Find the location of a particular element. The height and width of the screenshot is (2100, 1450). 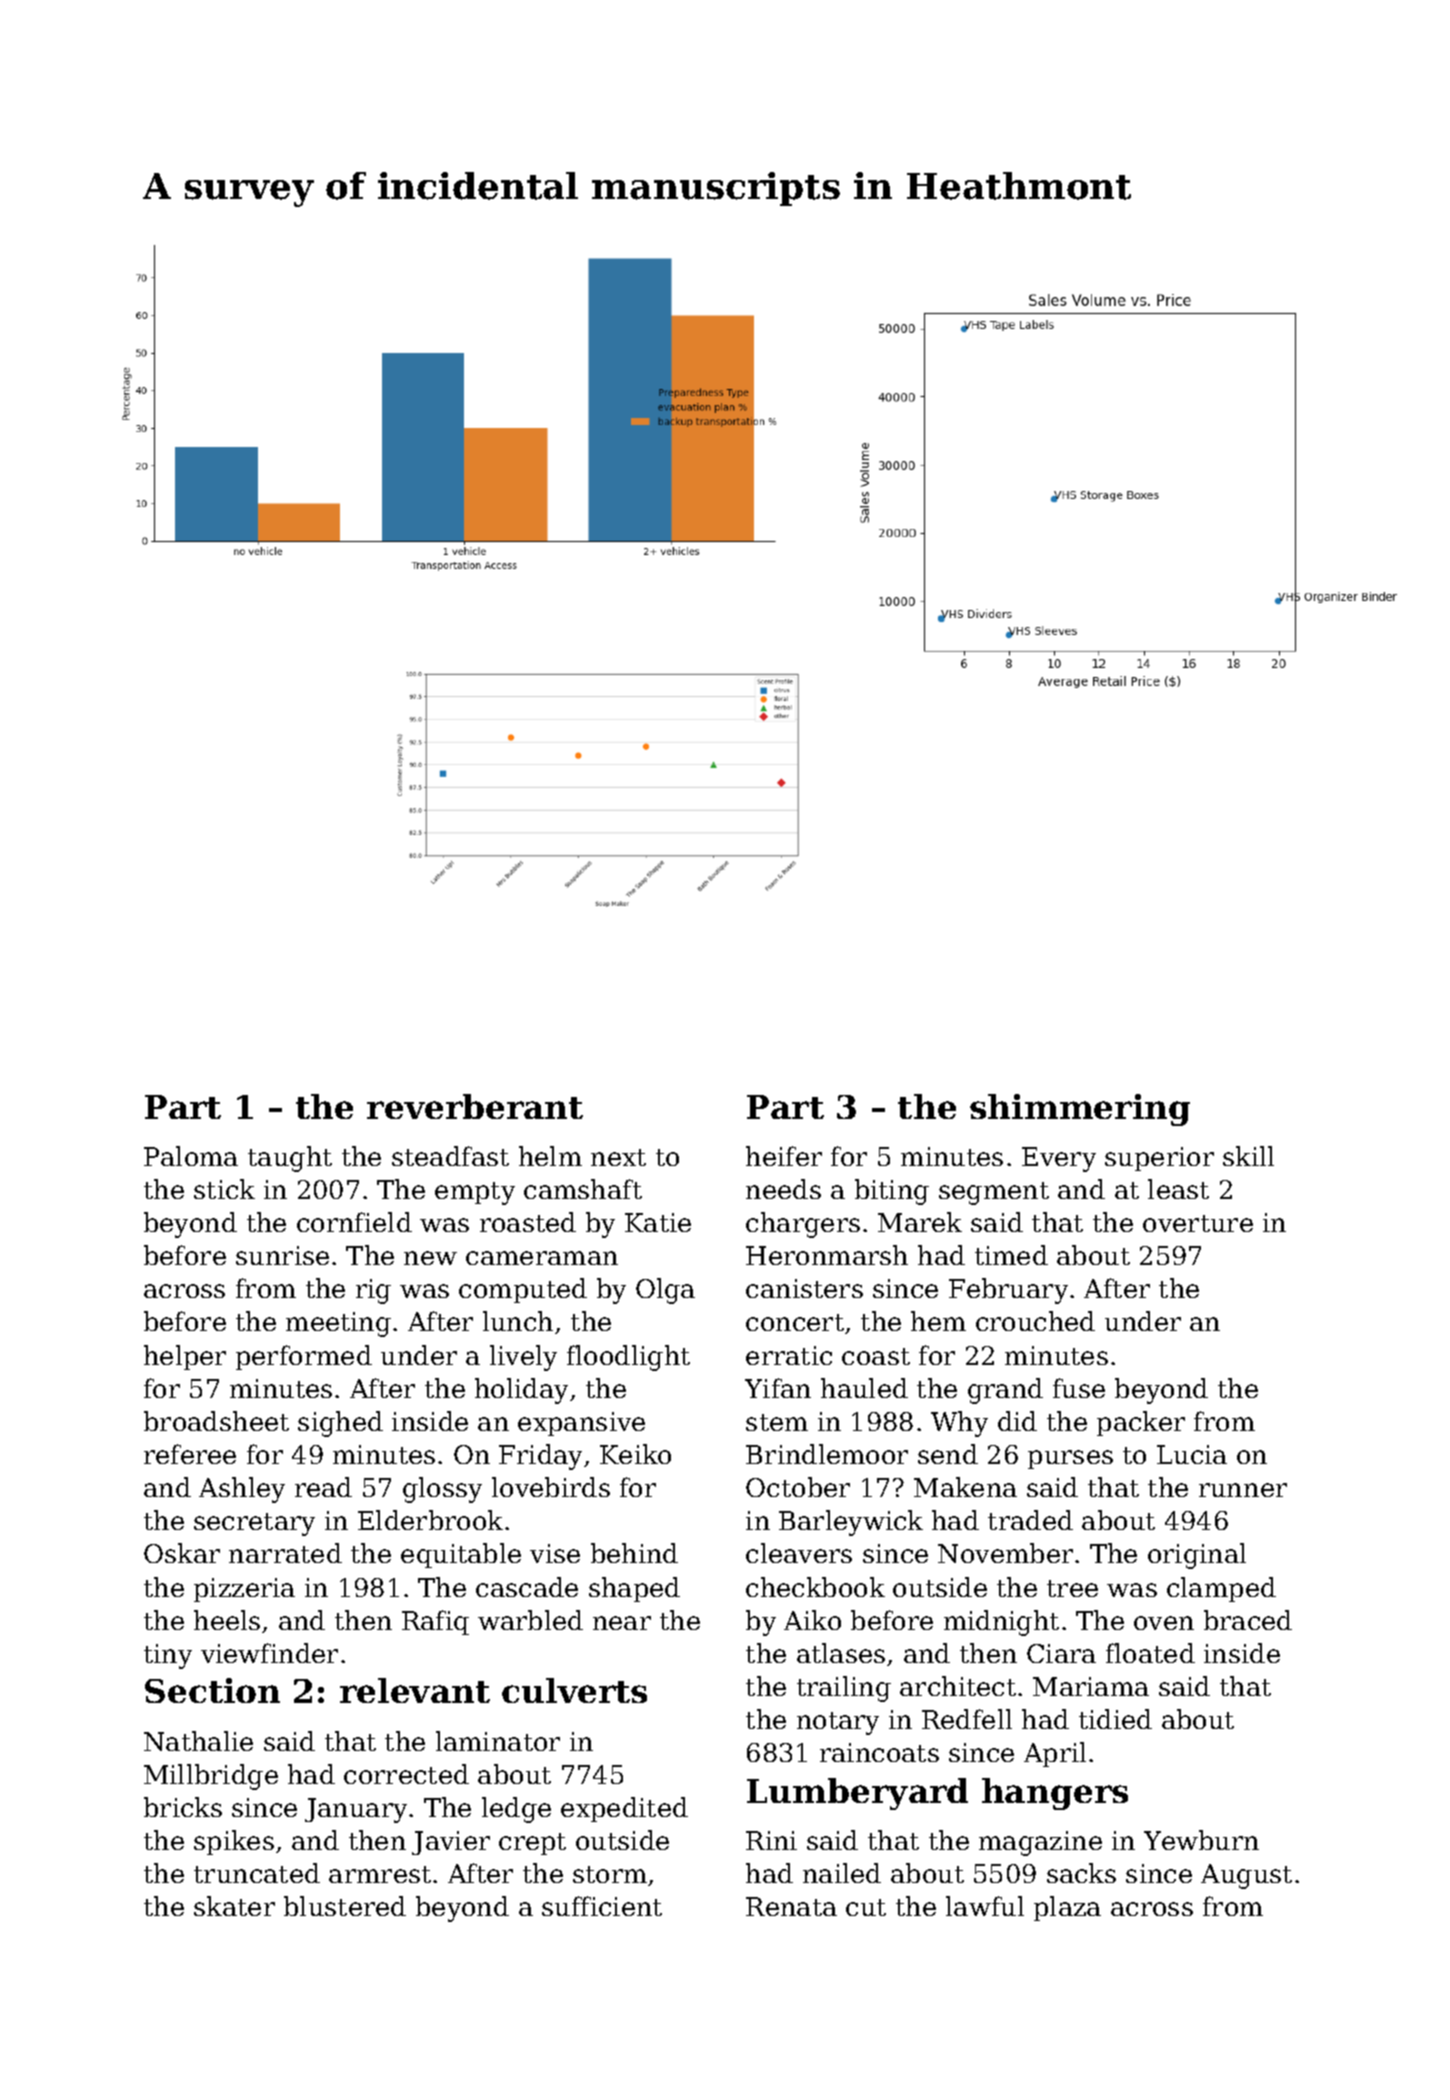

near is located at coordinates (622, 1623).
